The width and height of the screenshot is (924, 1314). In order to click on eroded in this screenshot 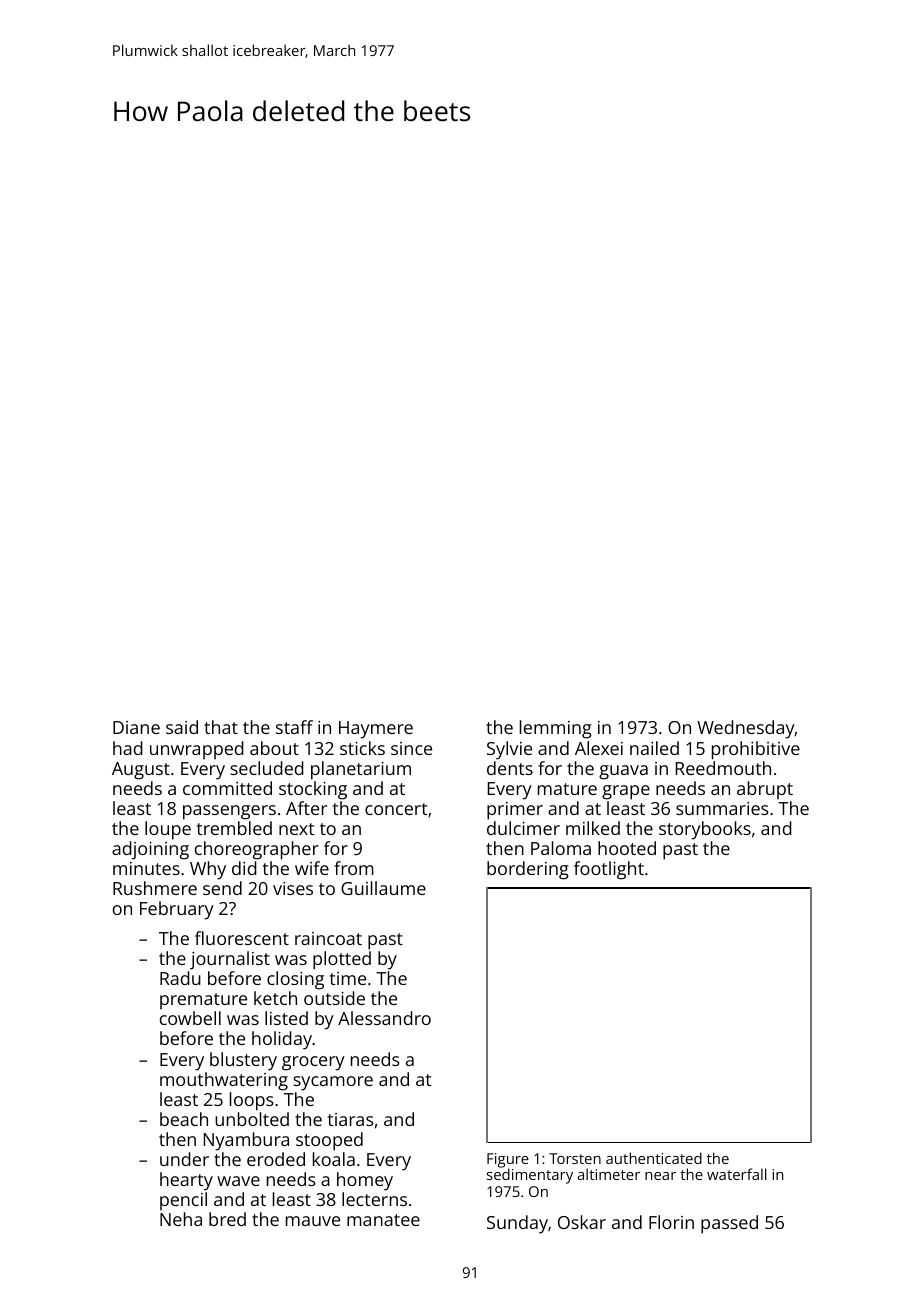, I will do `click(276, 1159)`.
